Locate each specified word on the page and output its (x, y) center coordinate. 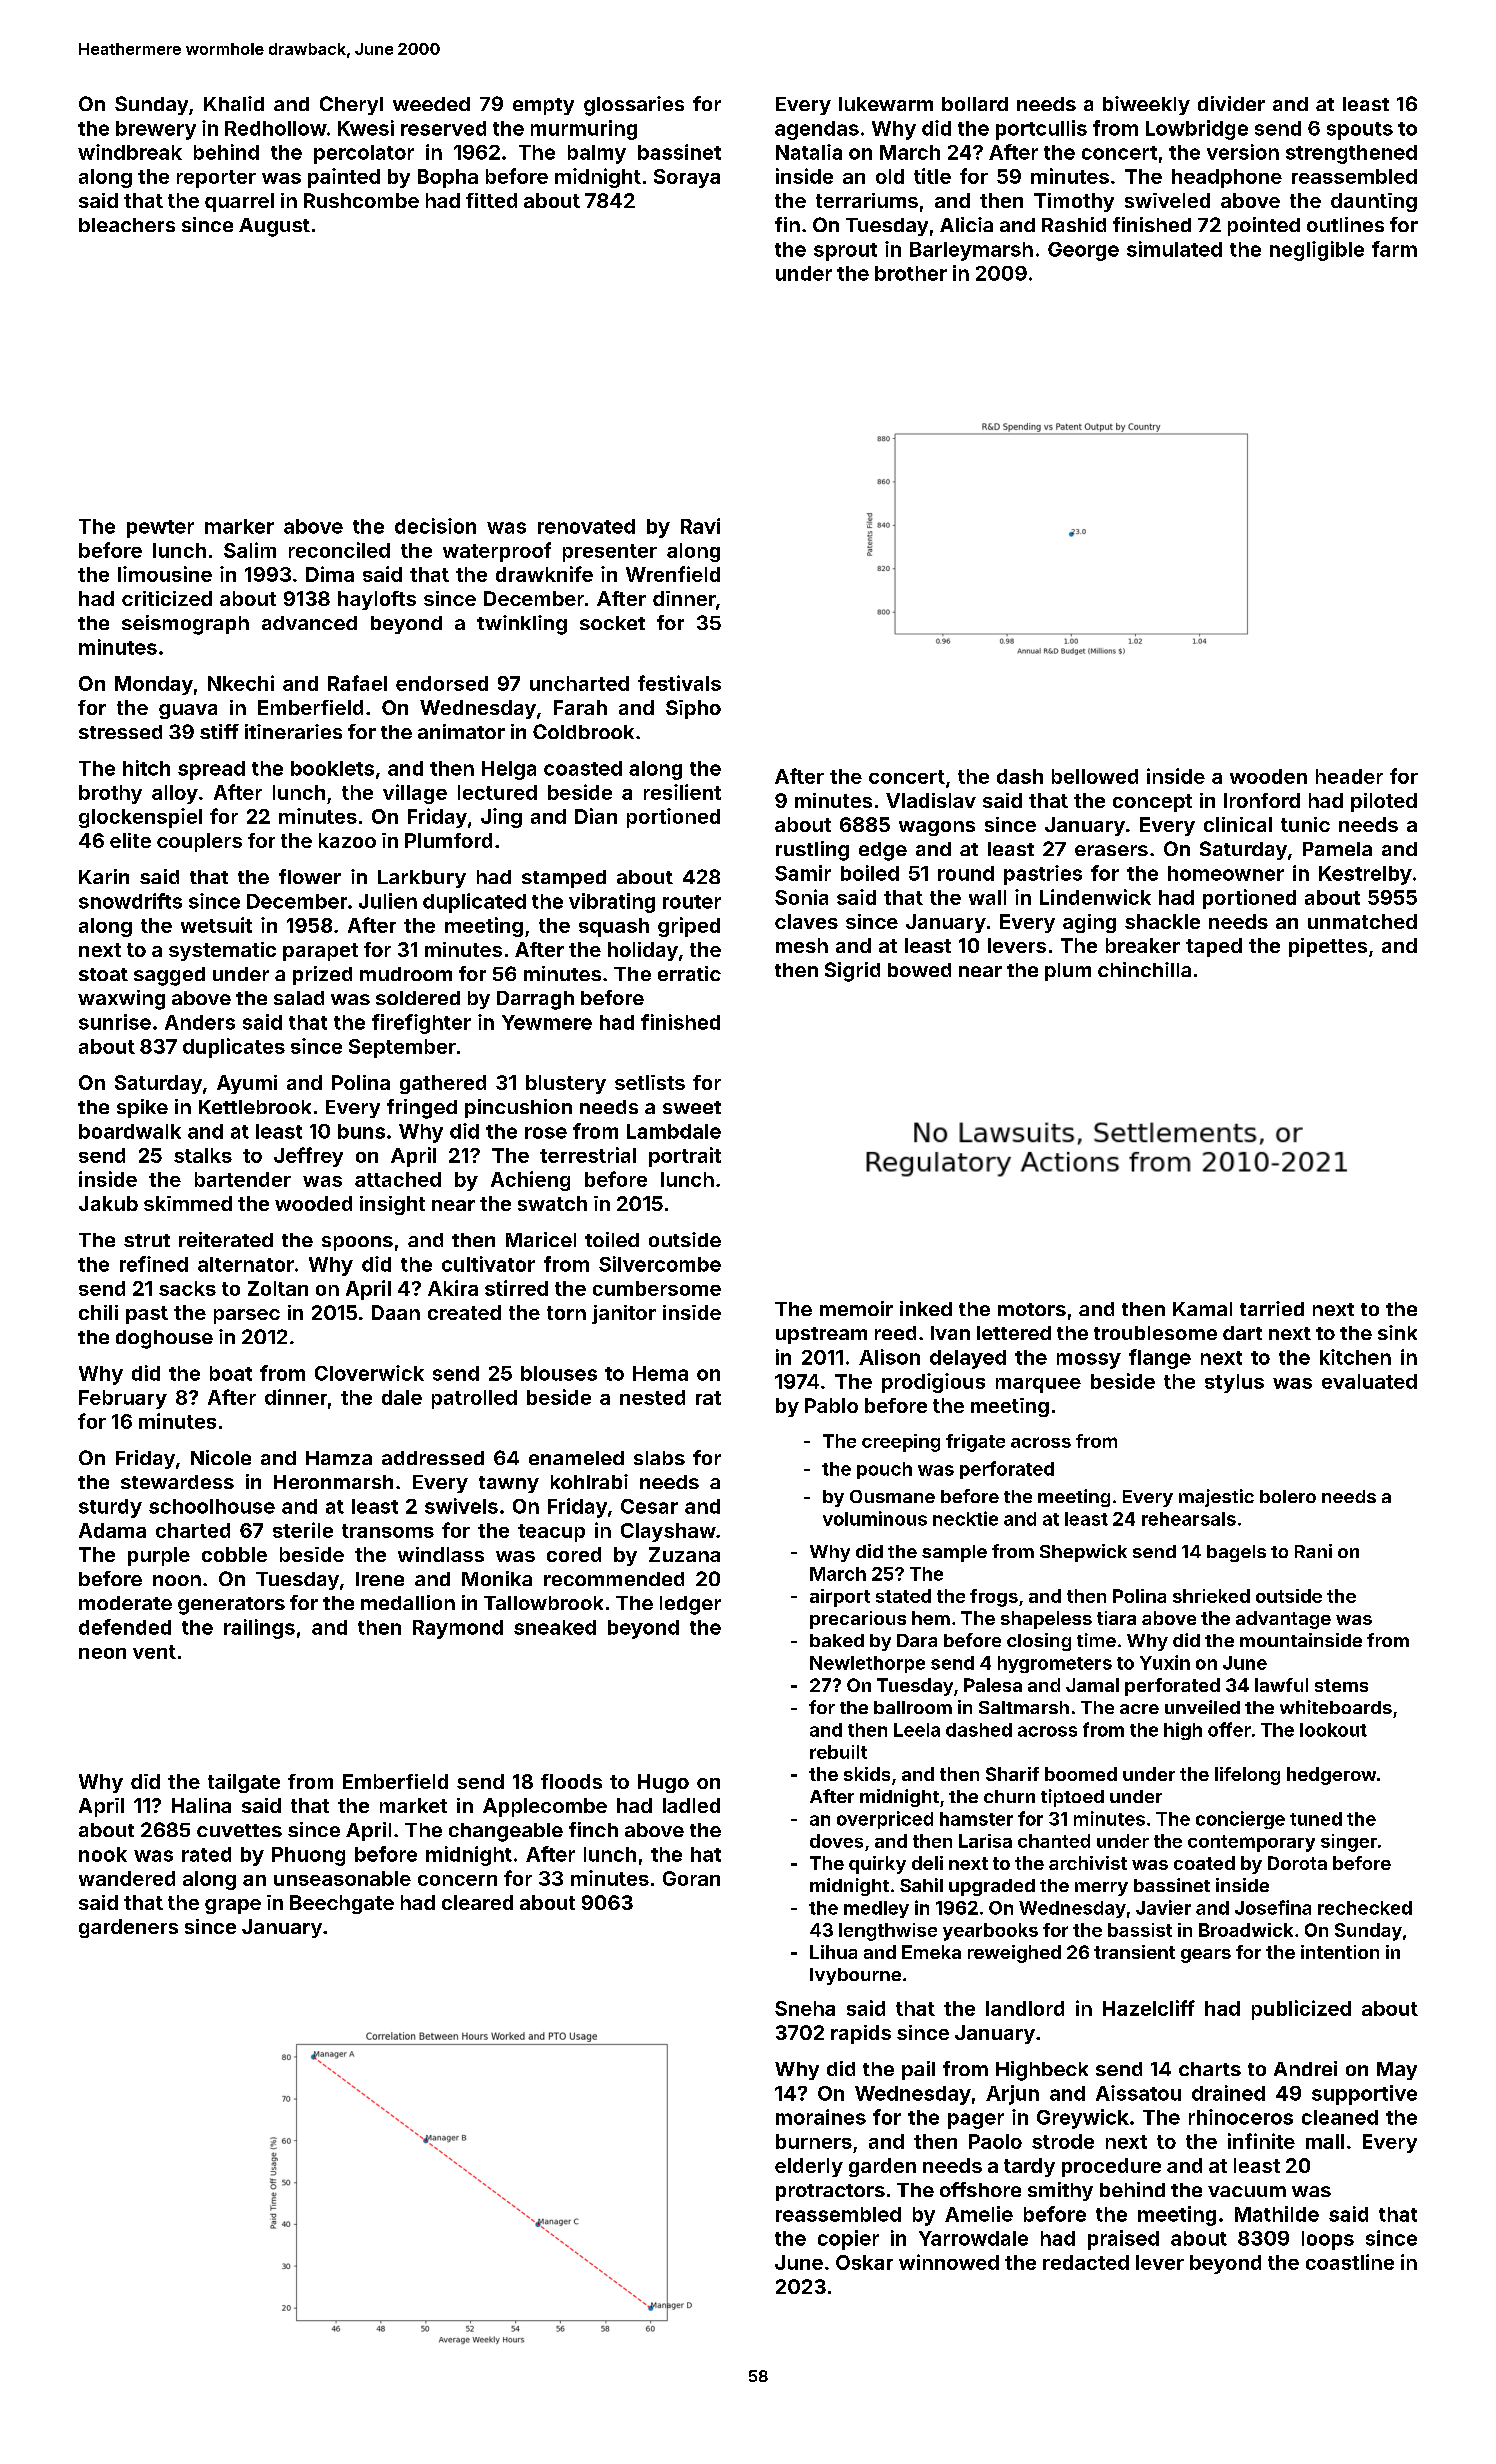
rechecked (1365, 1908)
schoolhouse (212, 1506)
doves (836, 1841)
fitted (491, 200)
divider (1231, 103)
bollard (975, 104)
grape (233, 1906)
